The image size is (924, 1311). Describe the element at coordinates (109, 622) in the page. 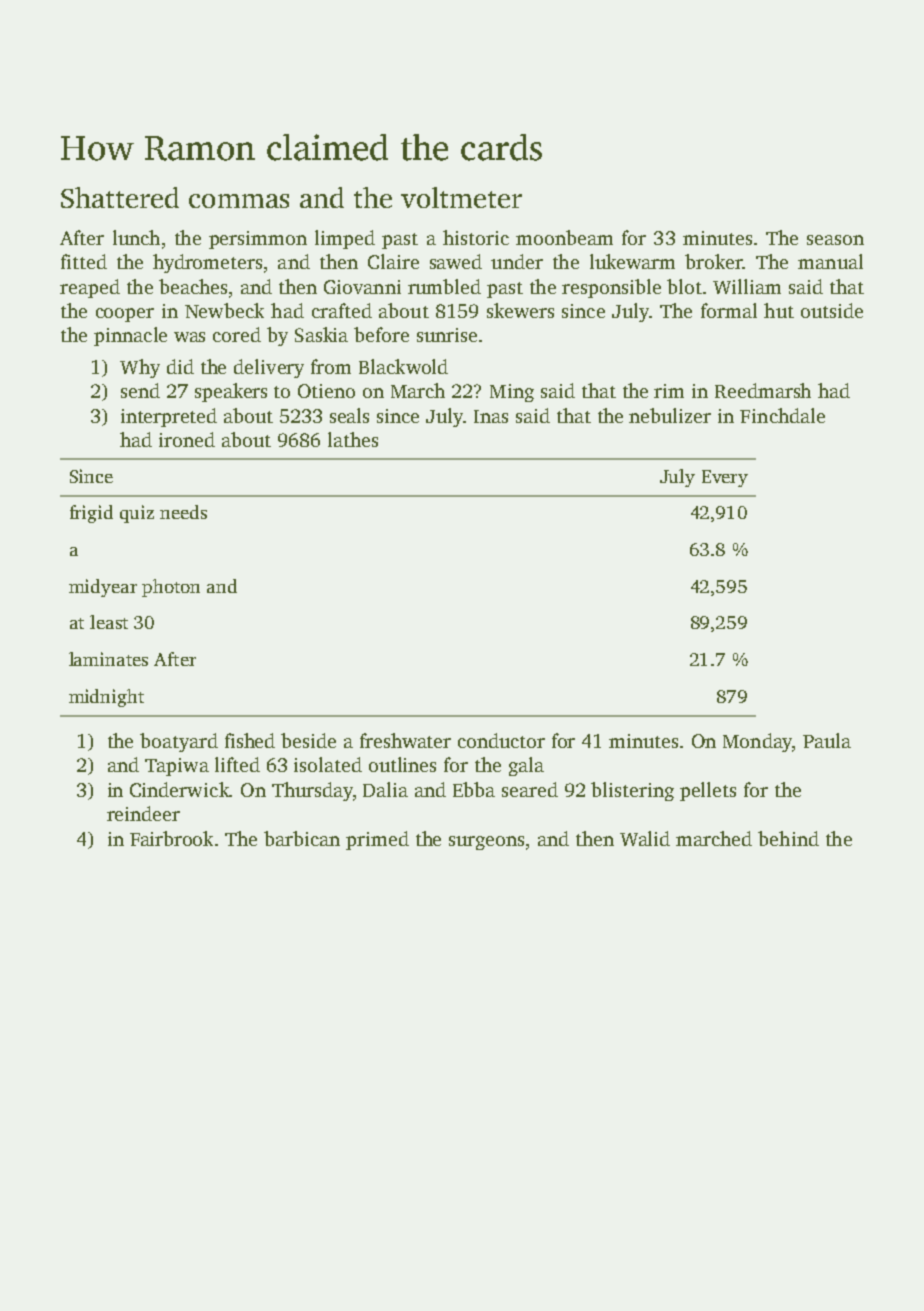

I see `least` at that location.
